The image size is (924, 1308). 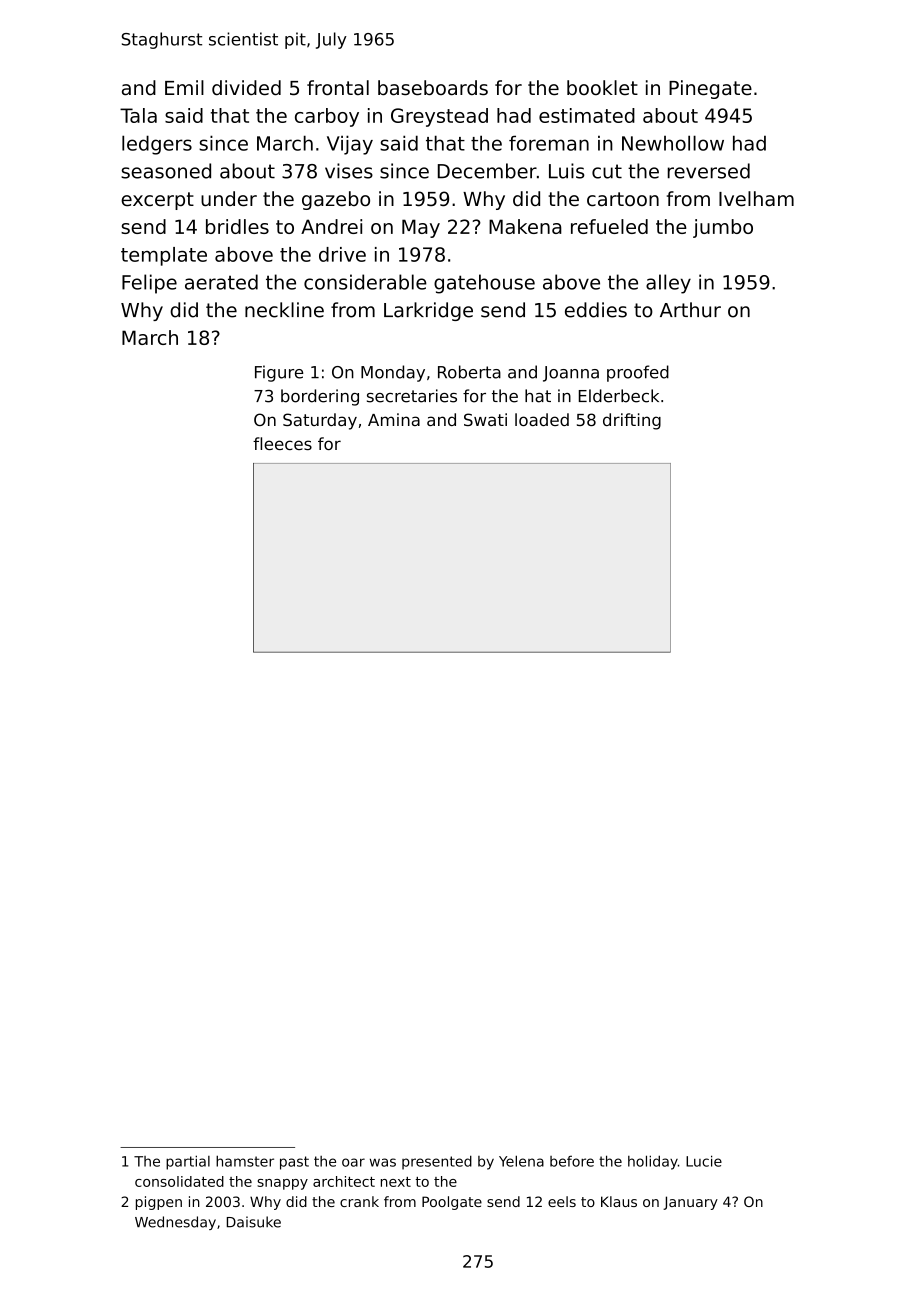 What do you see at coordinates (542, 419) in the page?
I see `loaded` at bounding box center [542, 419].
